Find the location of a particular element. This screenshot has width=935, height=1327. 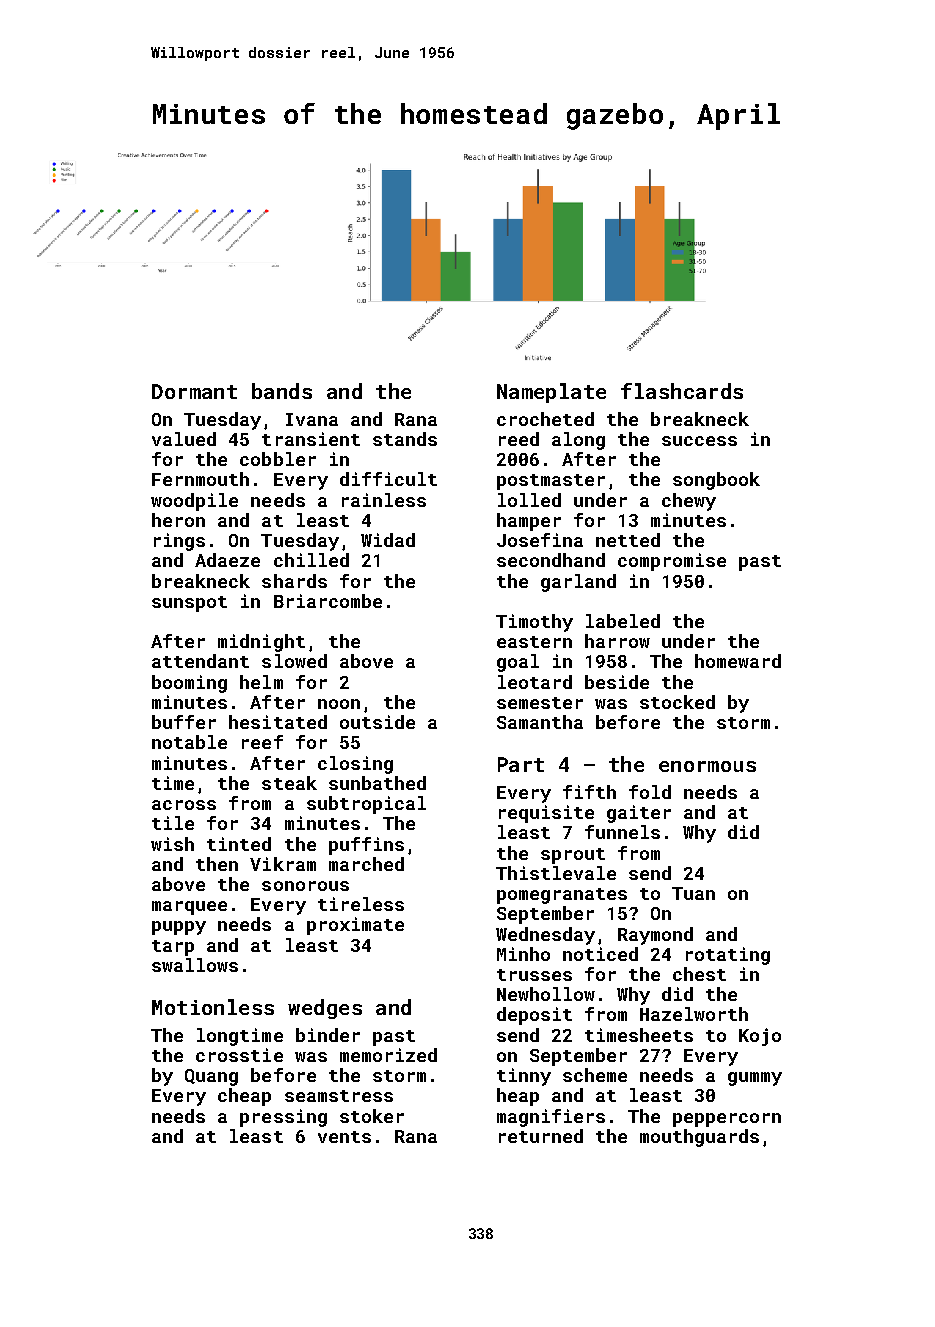

vents is located at coordinates (344, 1137).
